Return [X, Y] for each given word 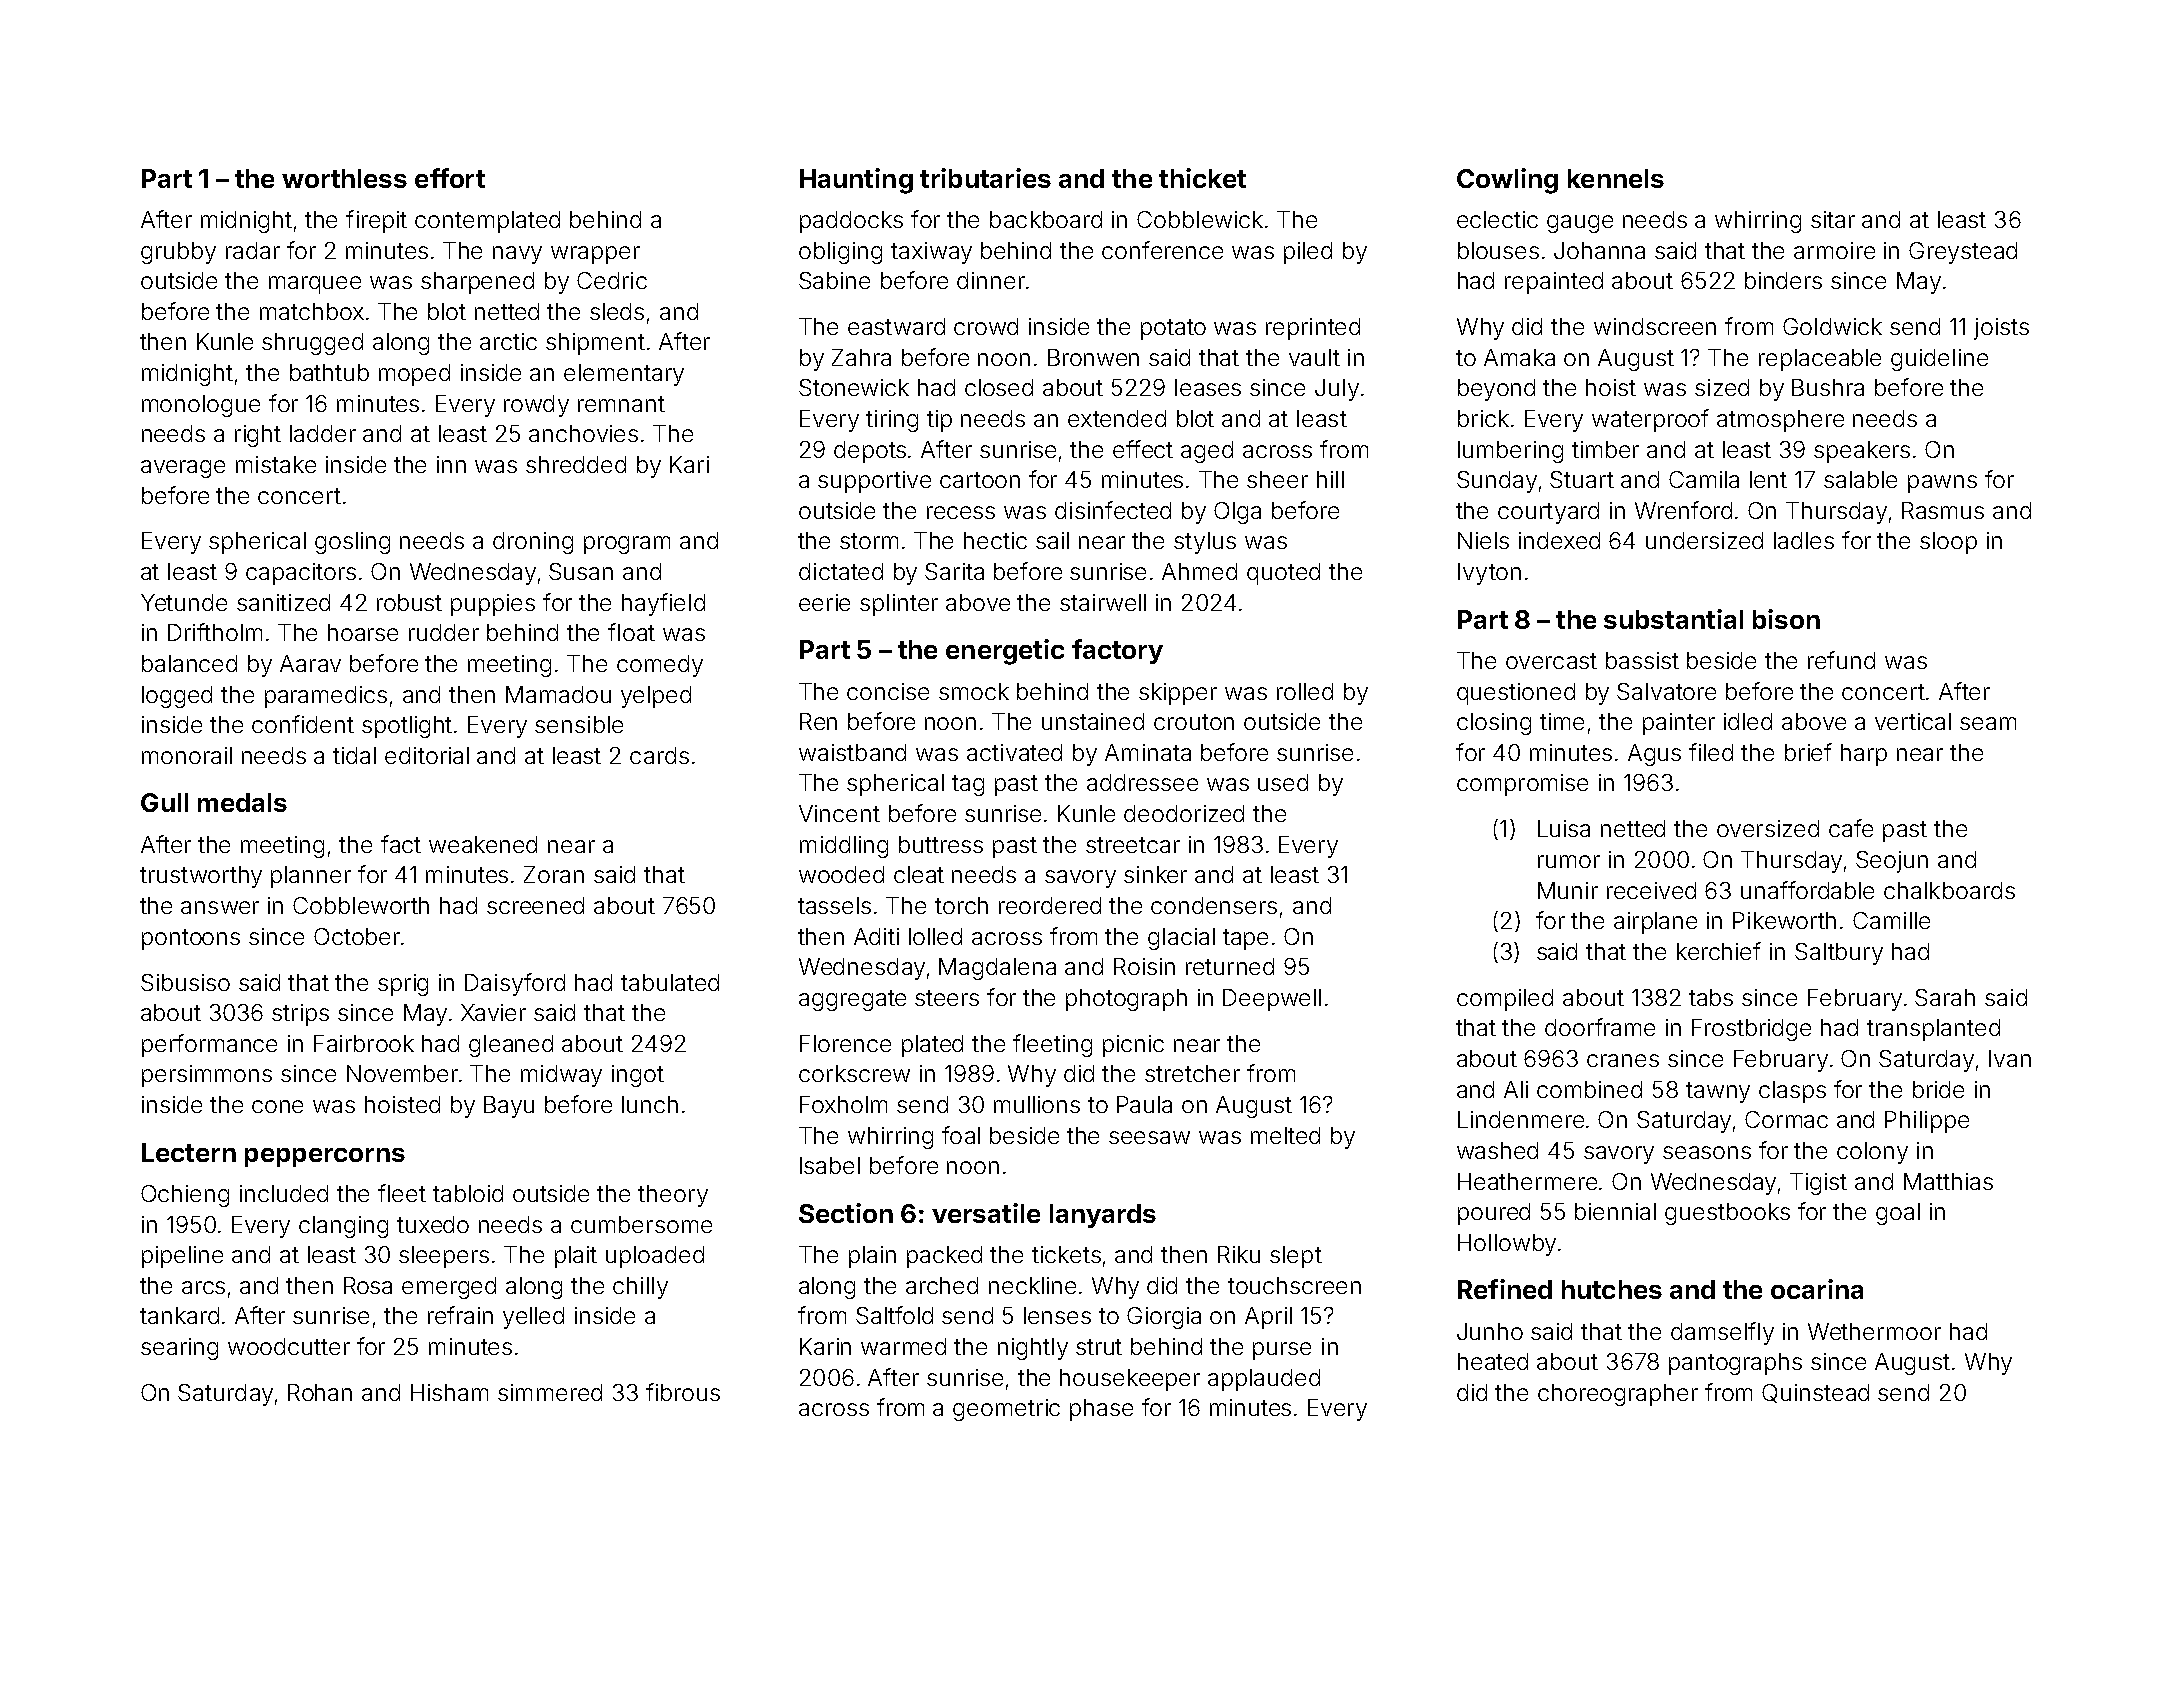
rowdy [536, 406]
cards [659, 755]
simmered [550, 1392]
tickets [1066, 1254]
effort [450, 178]
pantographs [1735, 1364]
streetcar [1133, 845]
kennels [1616, 178]
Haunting [856, 181]
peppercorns [325, 1157]
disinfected [1113, 510]
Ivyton [1489, 574]
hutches [1612, 1289]
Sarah [1945, 997]
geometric [1006, 1410]
